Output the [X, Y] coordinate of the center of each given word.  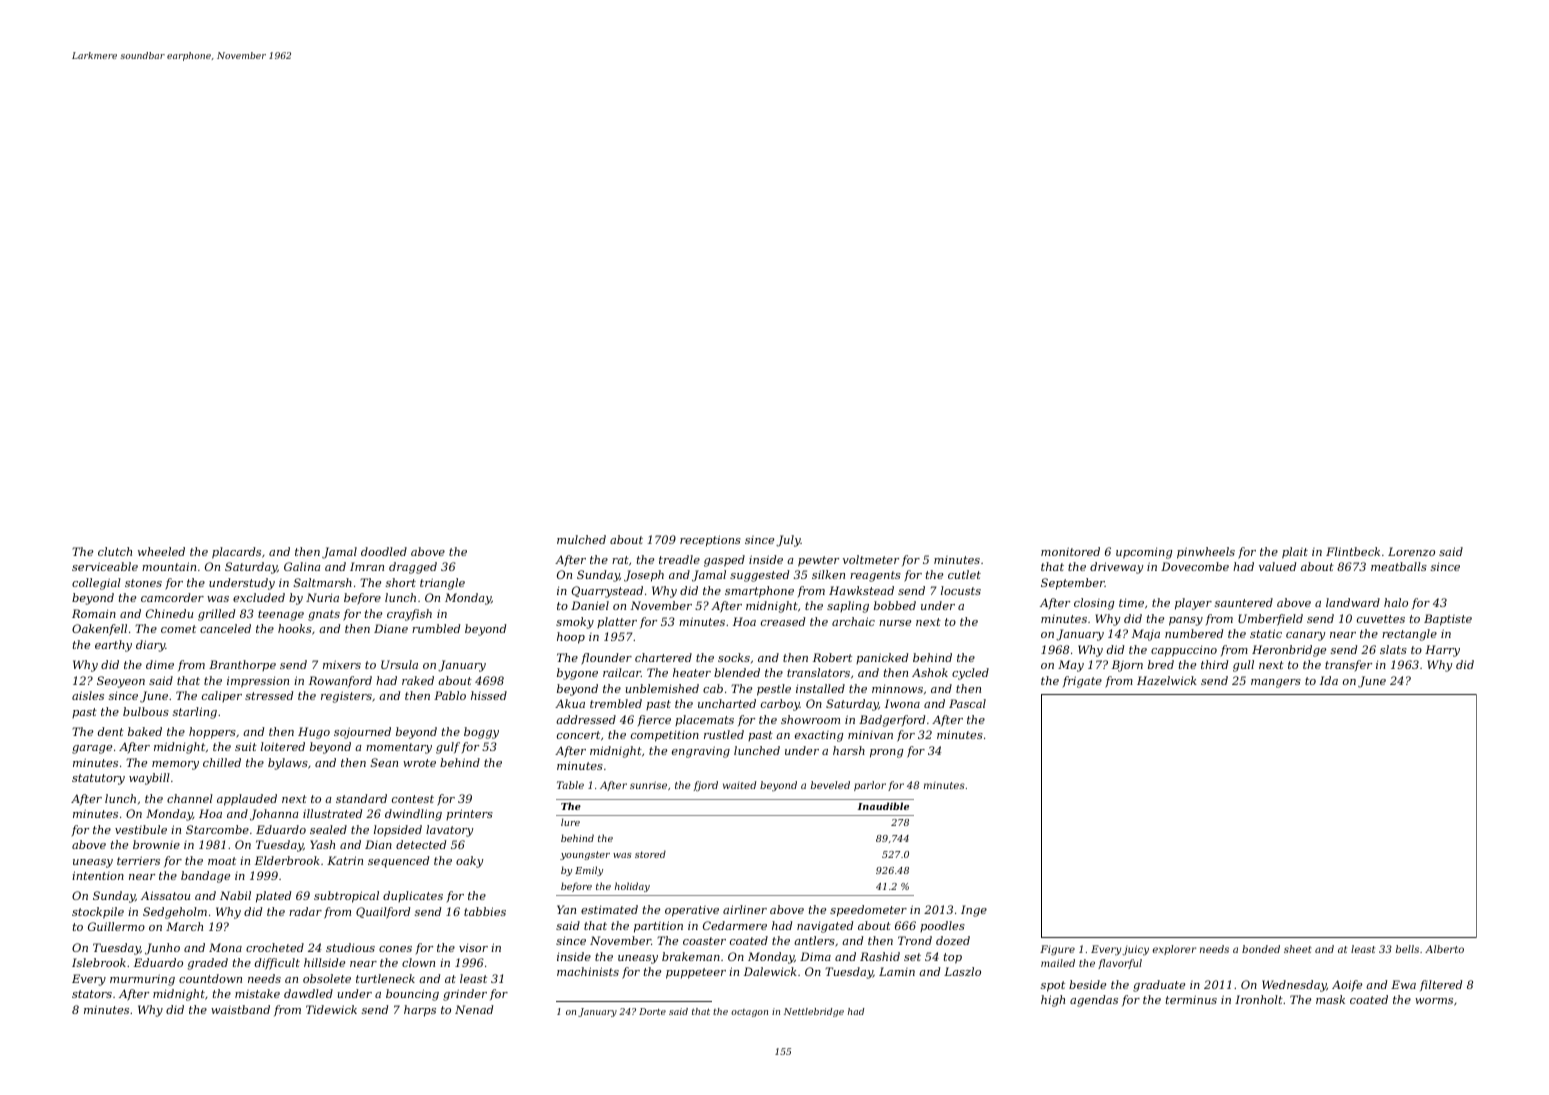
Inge [974, 911]
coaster [704, 941]
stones [143, 583]
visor [473, 947]
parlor [870, 786]
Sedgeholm [175, 913]
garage [92, 749]
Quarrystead [607, 592]
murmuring [142, 980]
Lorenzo [1411, 551]
